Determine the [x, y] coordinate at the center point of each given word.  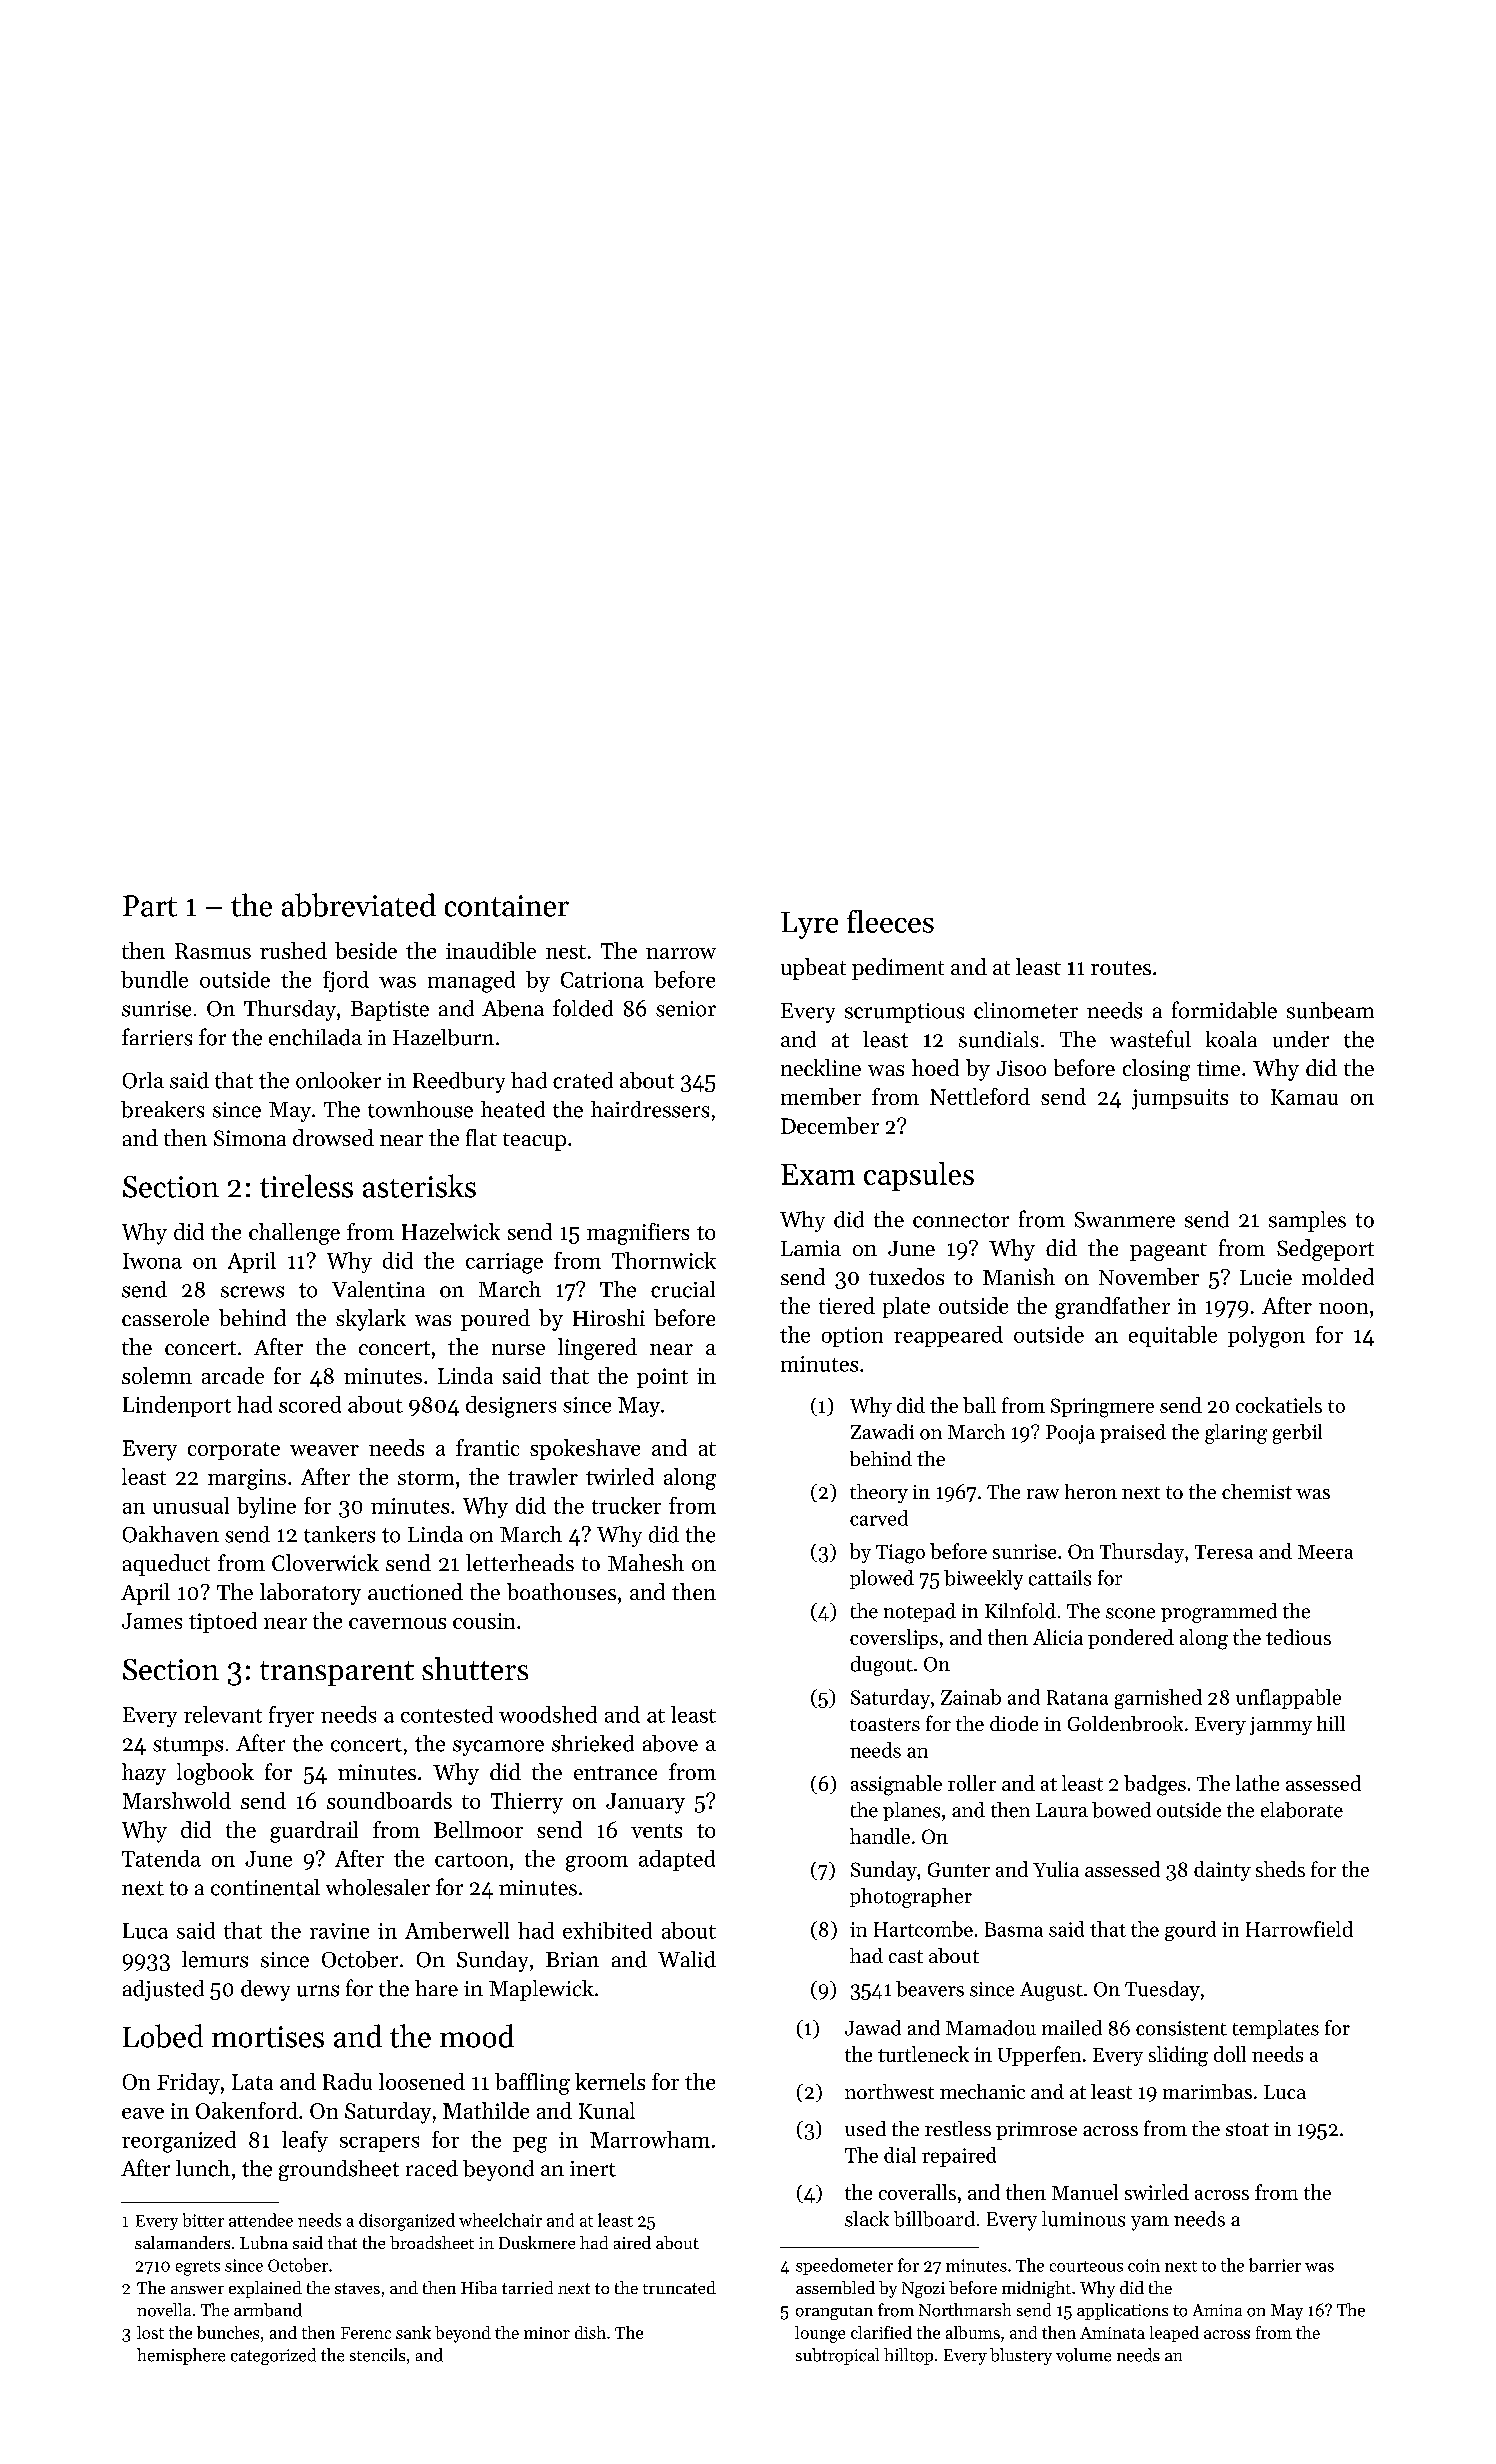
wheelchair [500, 2220]
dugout [882, 1666]
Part [150, 906]
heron [1091, 1491]
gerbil [1297, 1434]
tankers [339, 1534]
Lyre [809, 925]
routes [1121, 968]
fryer [291, 1716]
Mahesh [646, 1562]
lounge [820, 2334]
